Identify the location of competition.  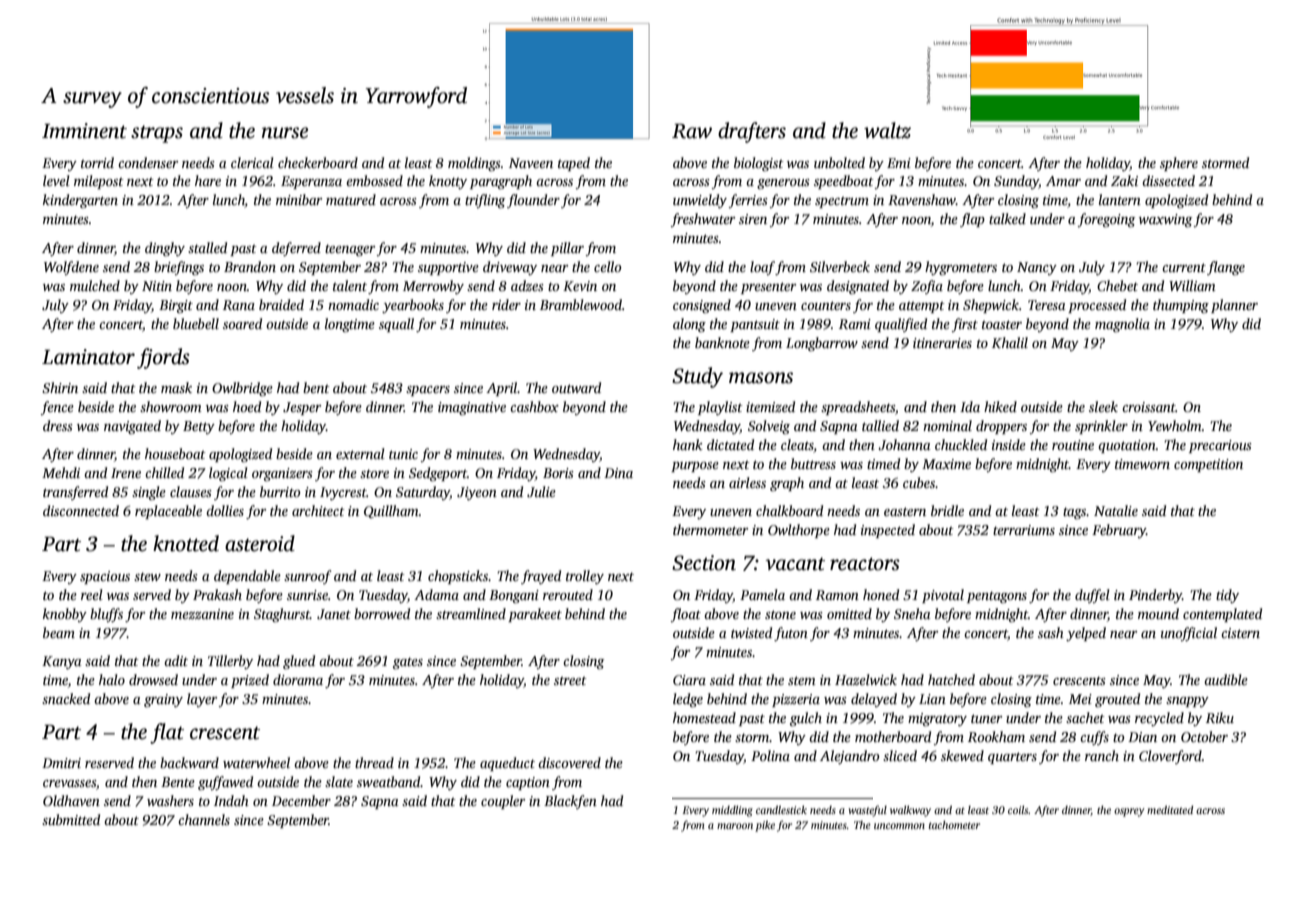
(1208, 465).
